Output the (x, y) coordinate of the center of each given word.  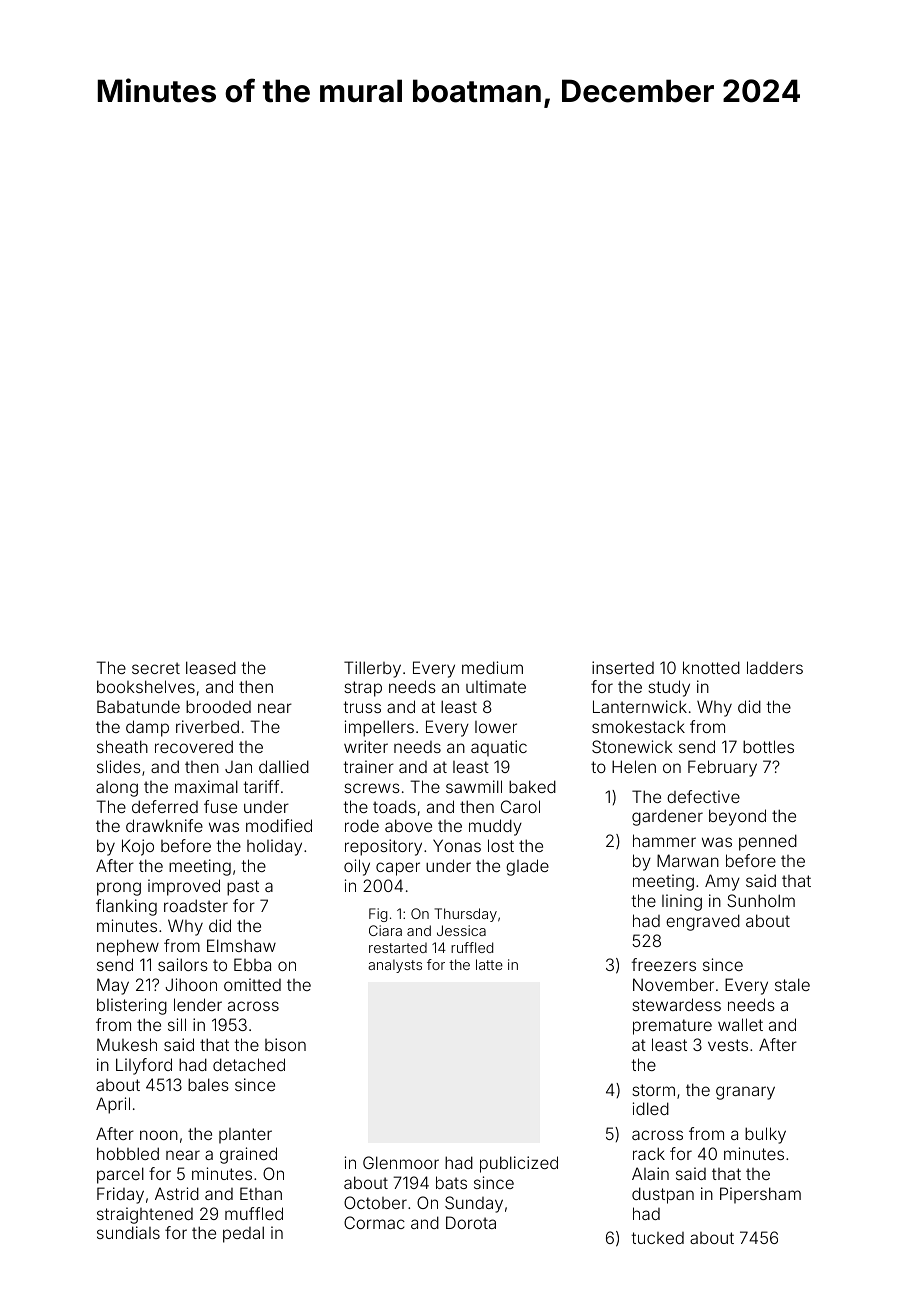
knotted (711, 667)
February (722, 768)
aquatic (499, 748)
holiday (274, 847)
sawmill (474, 786)
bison (285, 1044)
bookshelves (146, 686)
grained (248, 1155)
